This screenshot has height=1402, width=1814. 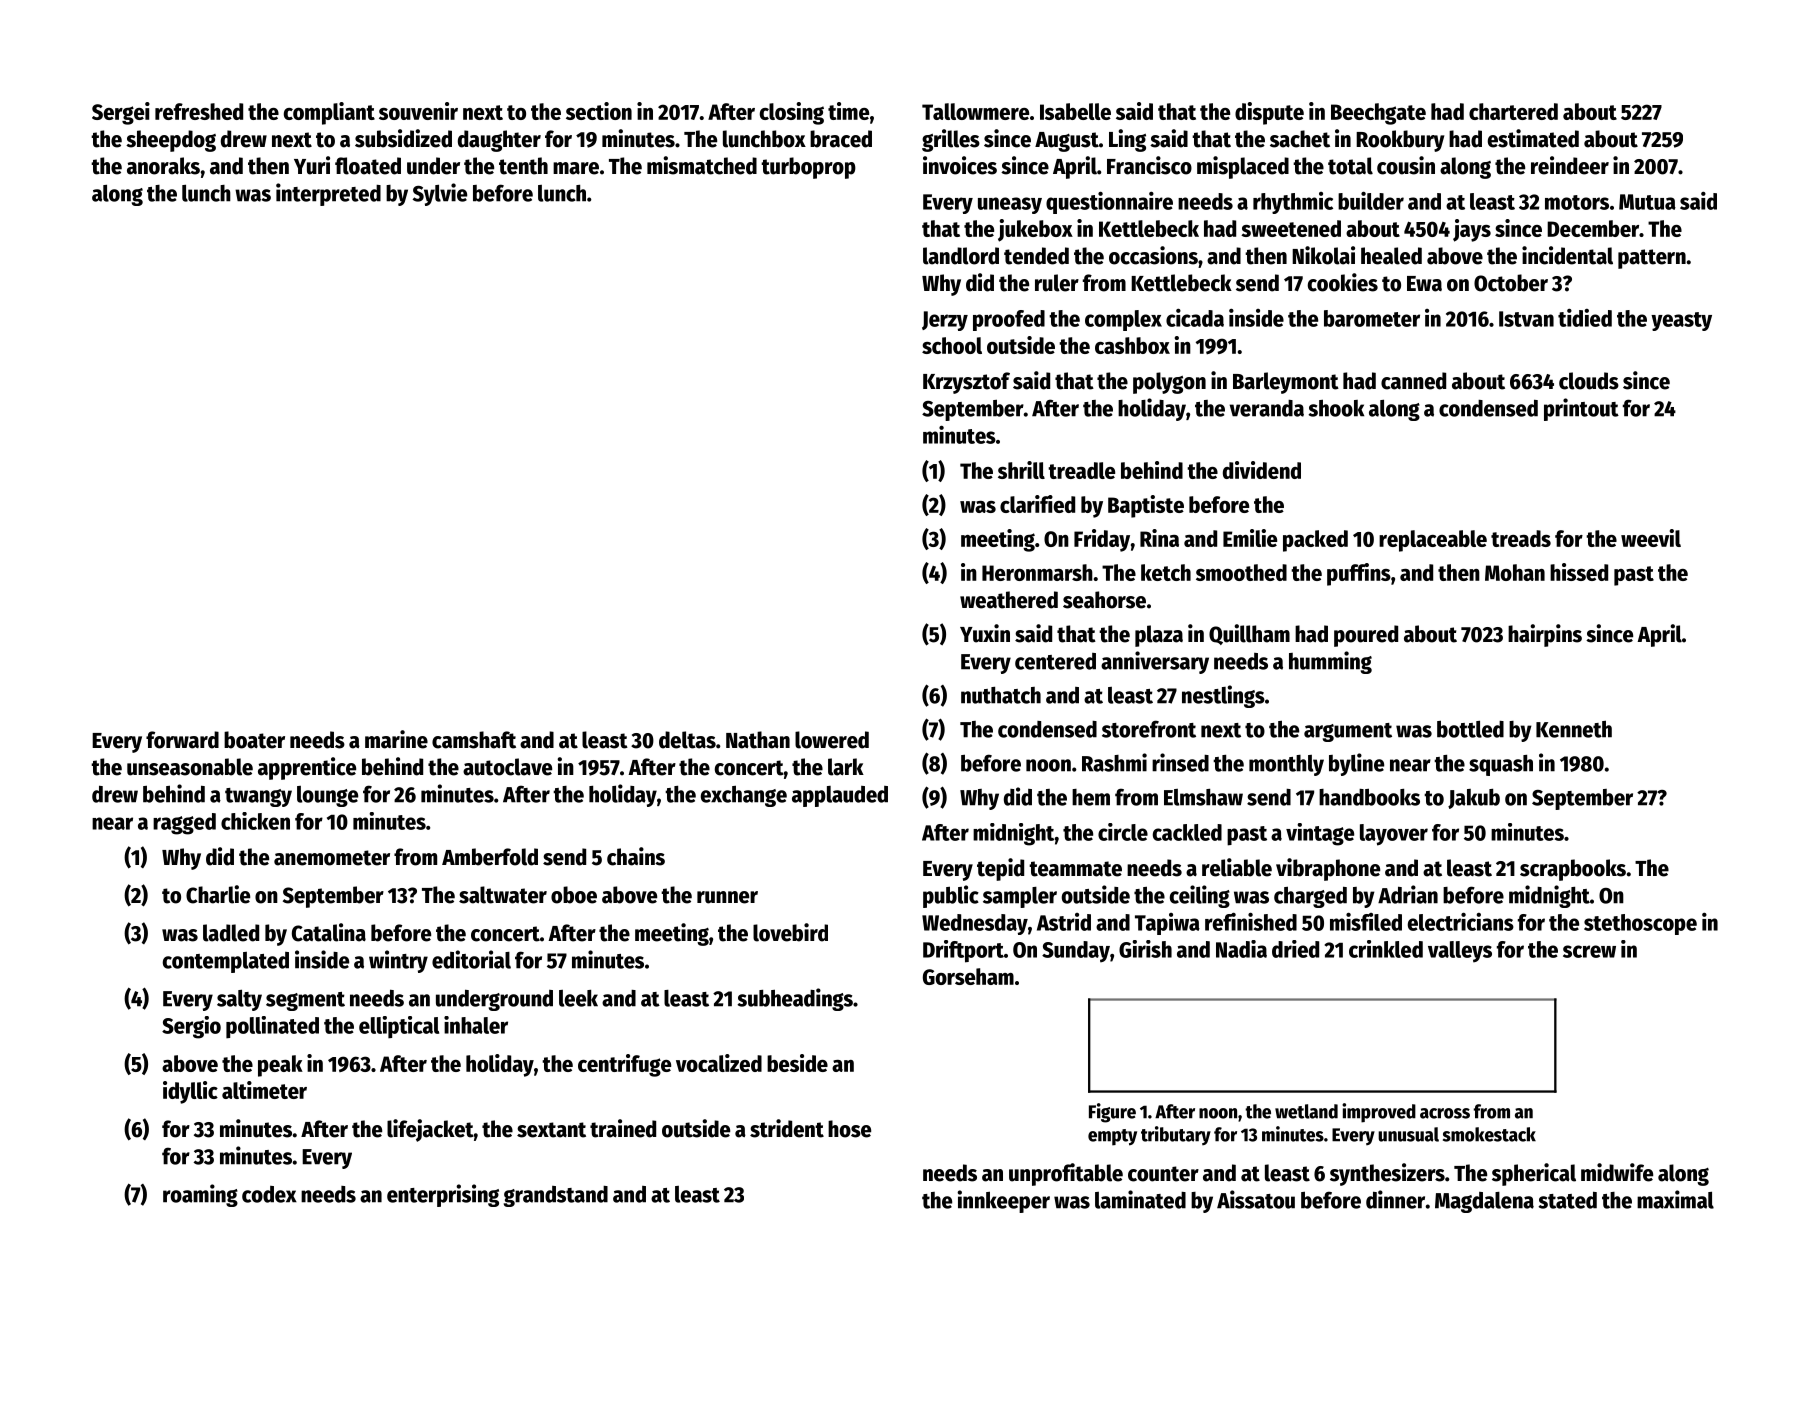 I want to click on cousin, so click(x=1406, y=165).
